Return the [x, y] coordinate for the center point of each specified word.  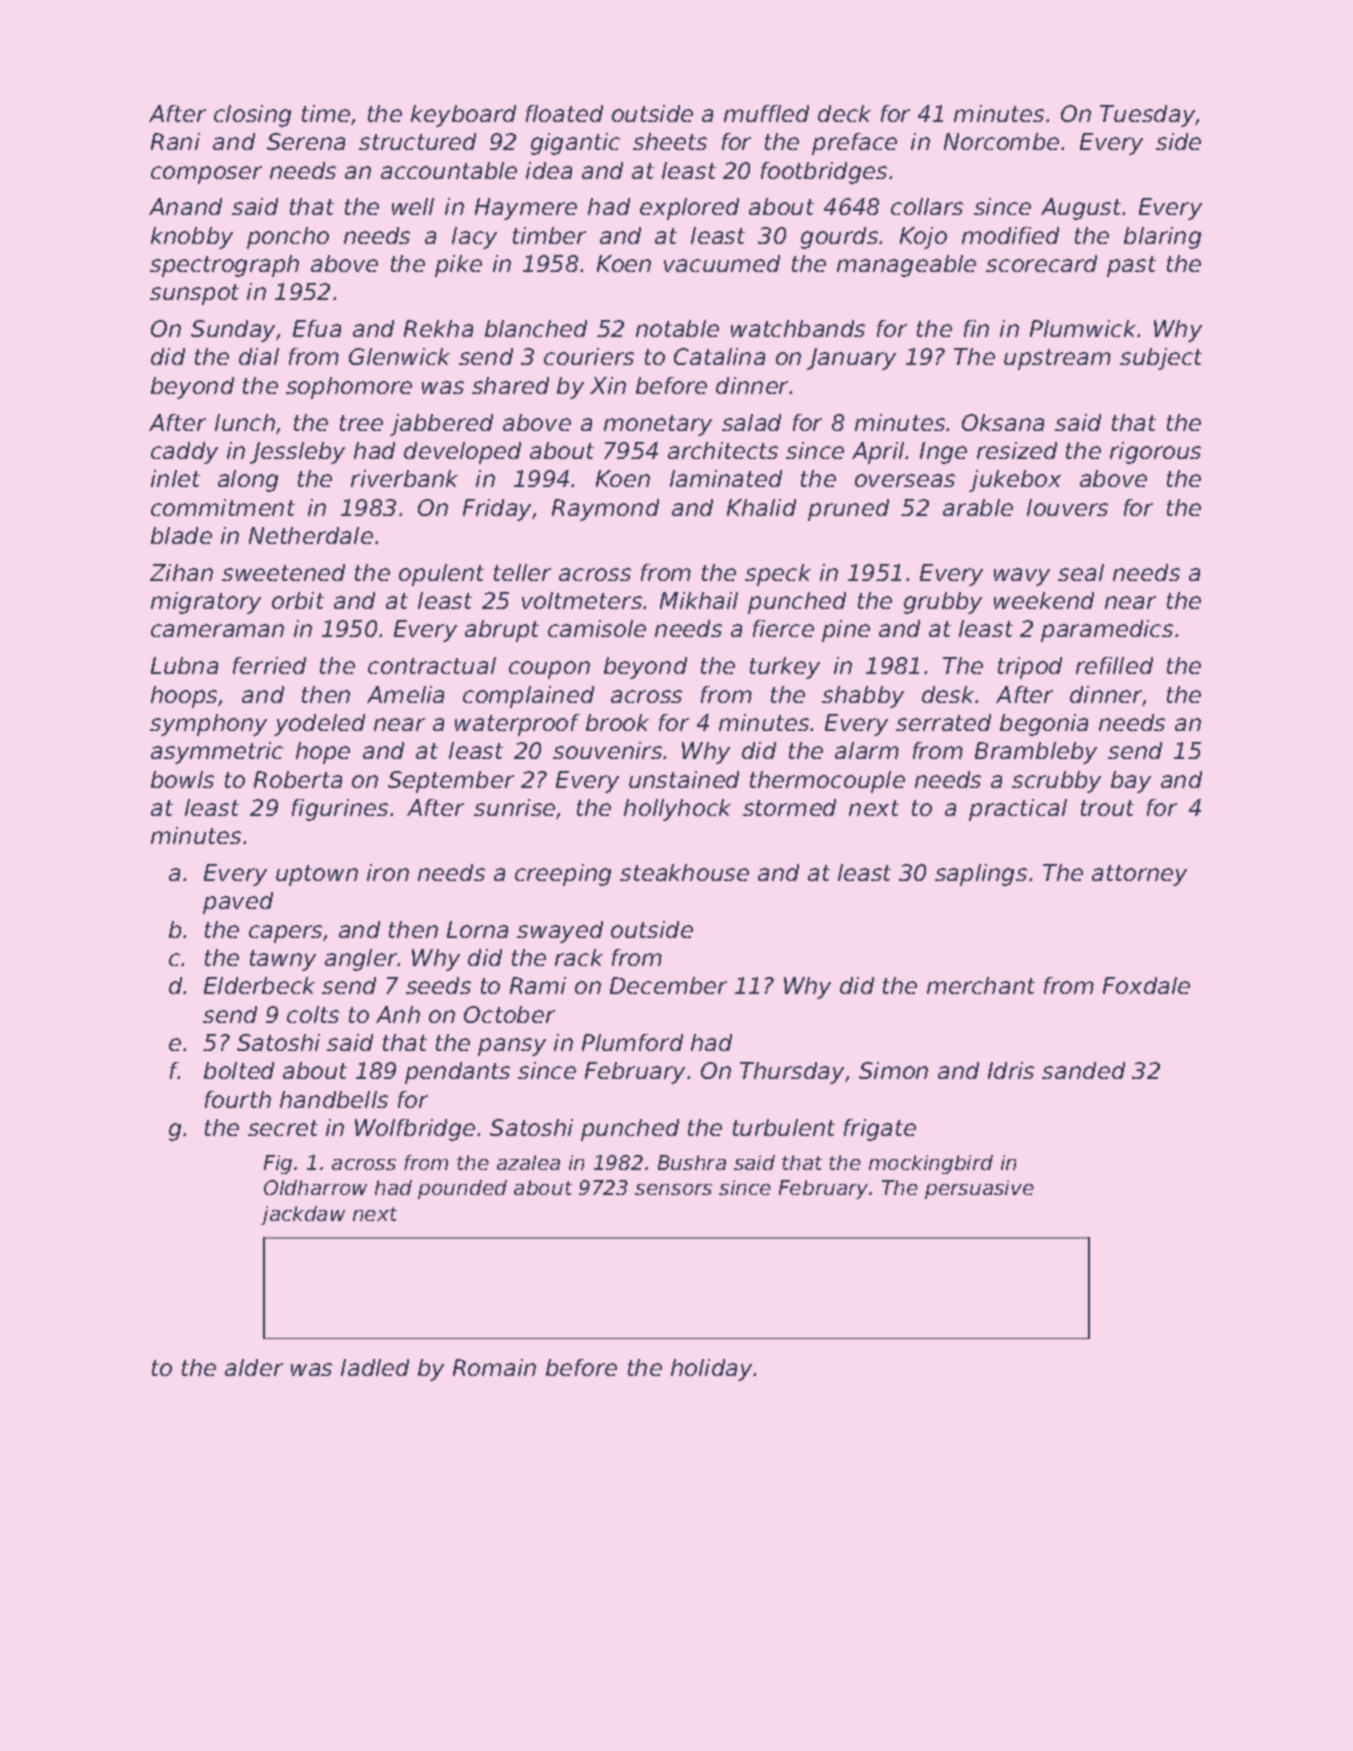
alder [254, 1367]
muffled [766, 113]
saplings [981, 875]
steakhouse [684, 872]
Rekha [438, 328]
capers [286, 934]
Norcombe [1001, 141]
